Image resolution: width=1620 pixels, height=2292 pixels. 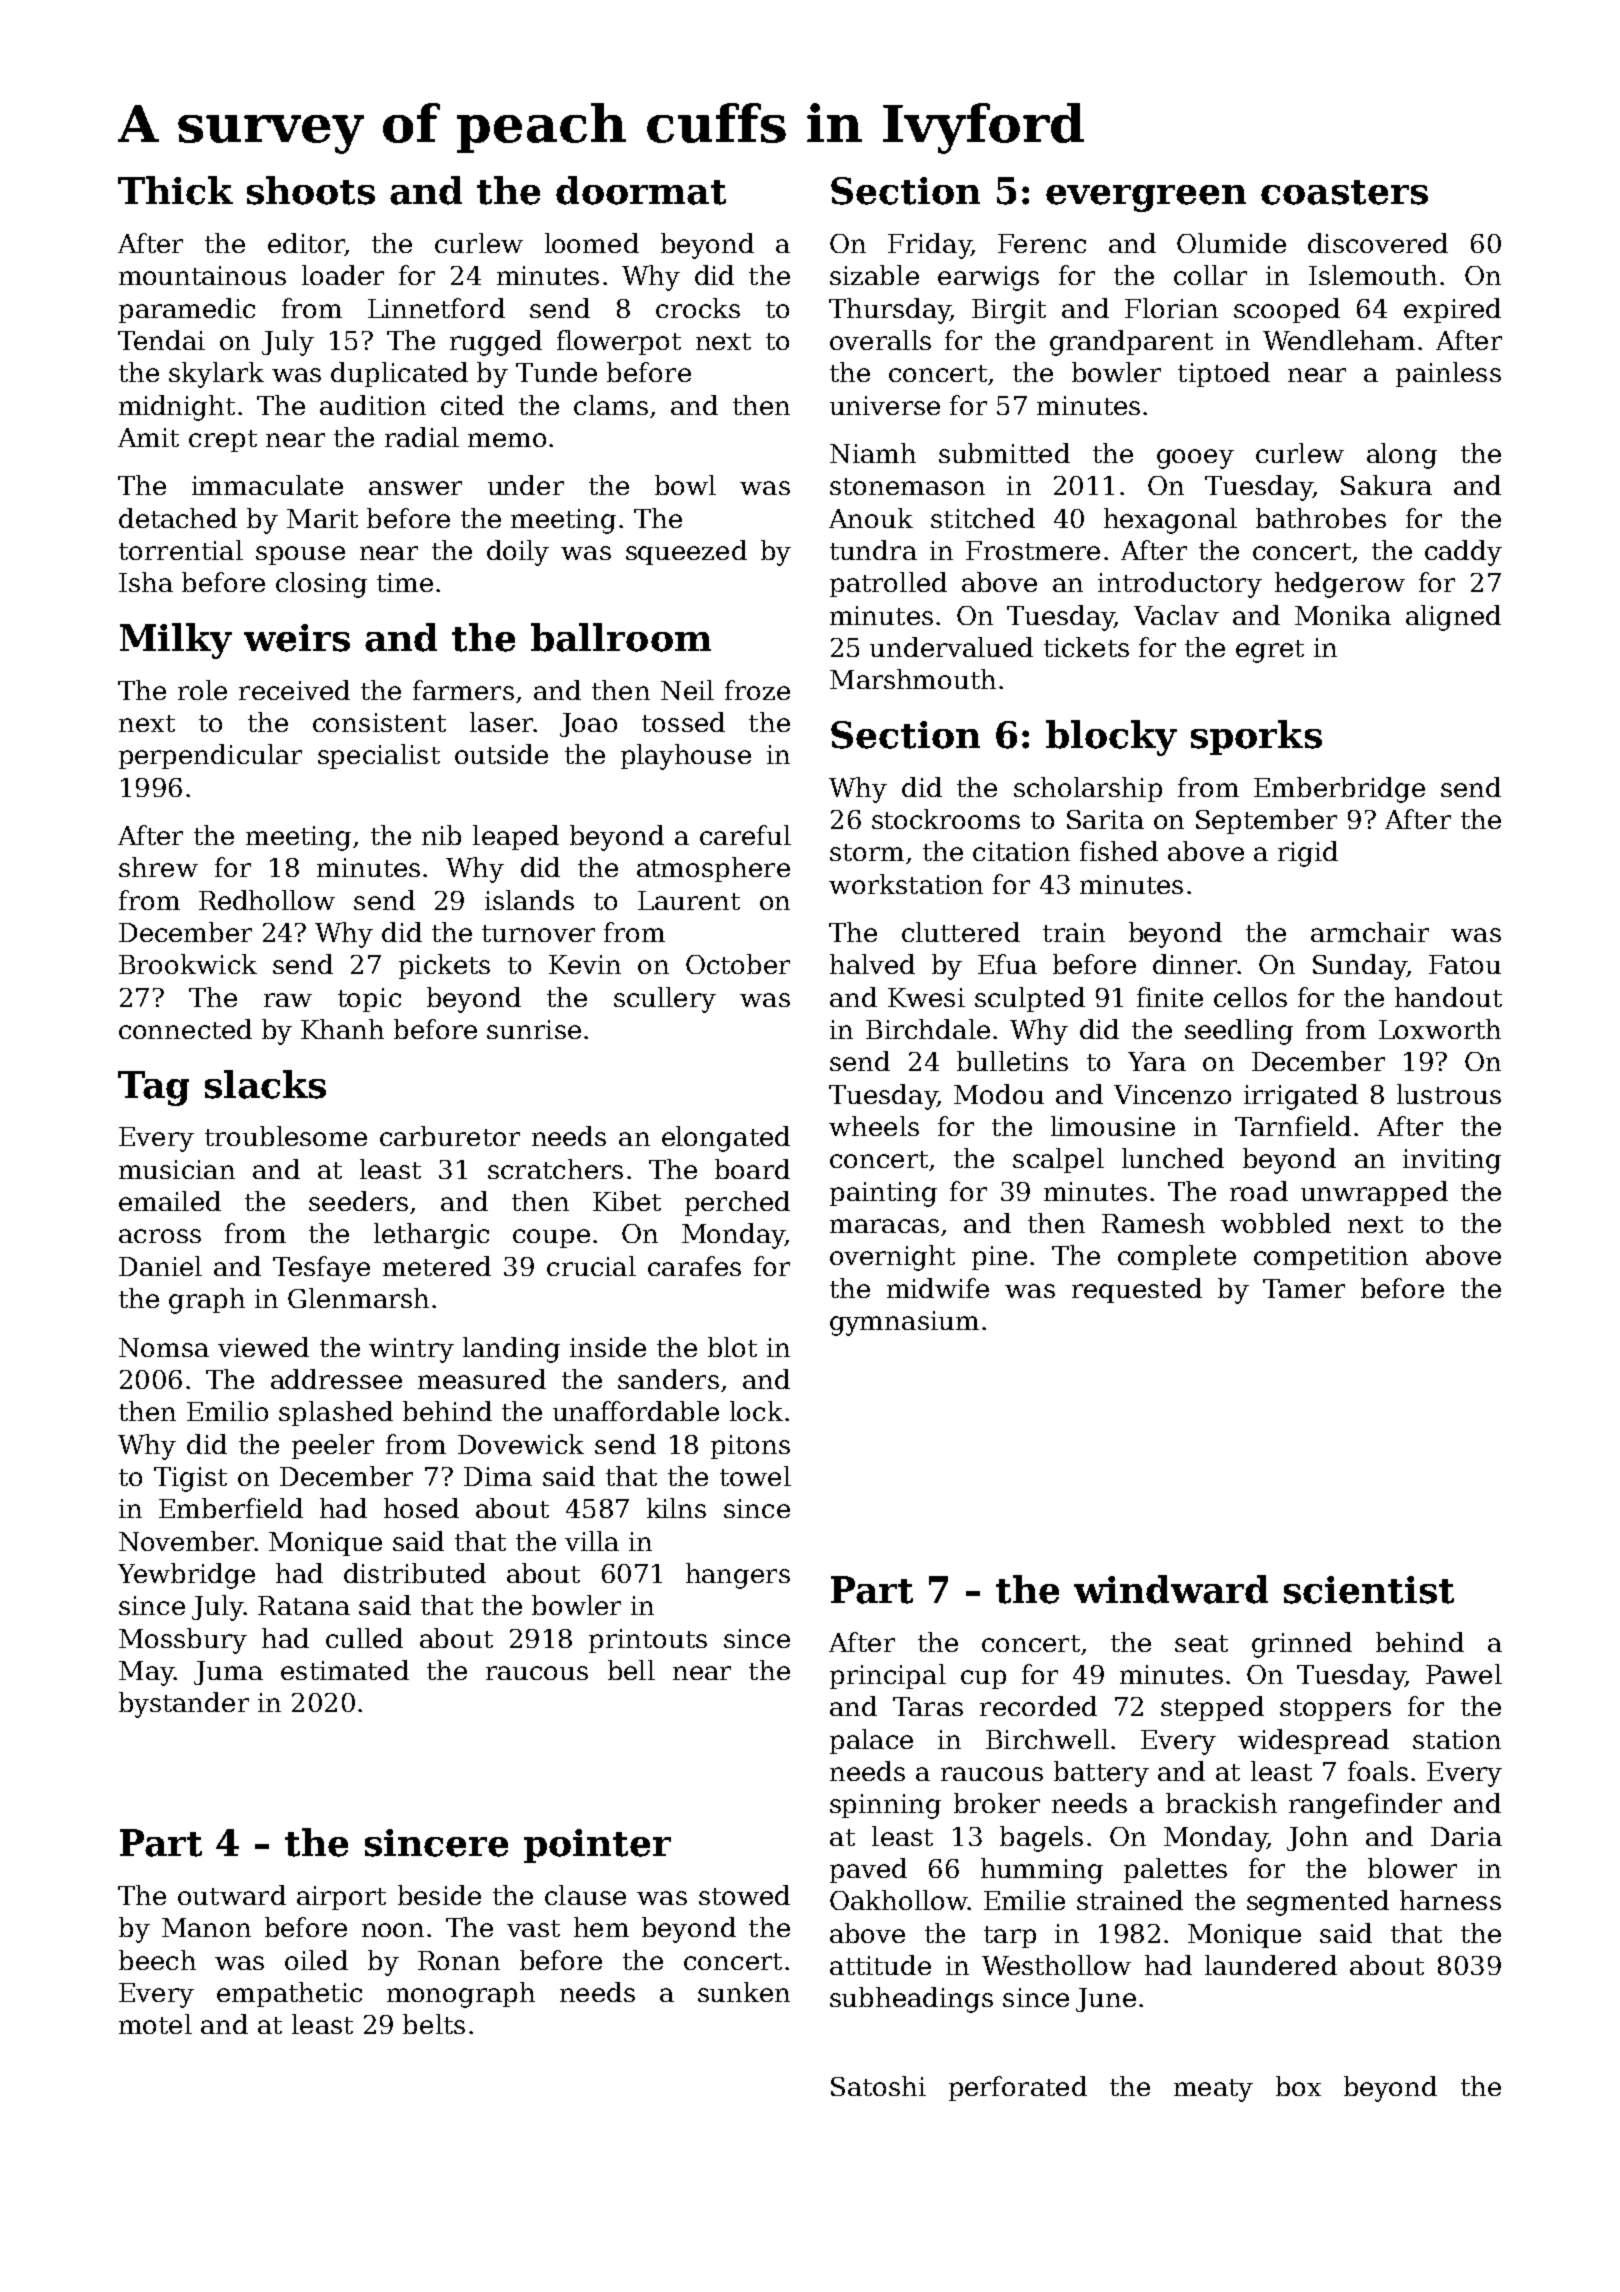 I want to click on motel, so click(x=155, y=2024).
